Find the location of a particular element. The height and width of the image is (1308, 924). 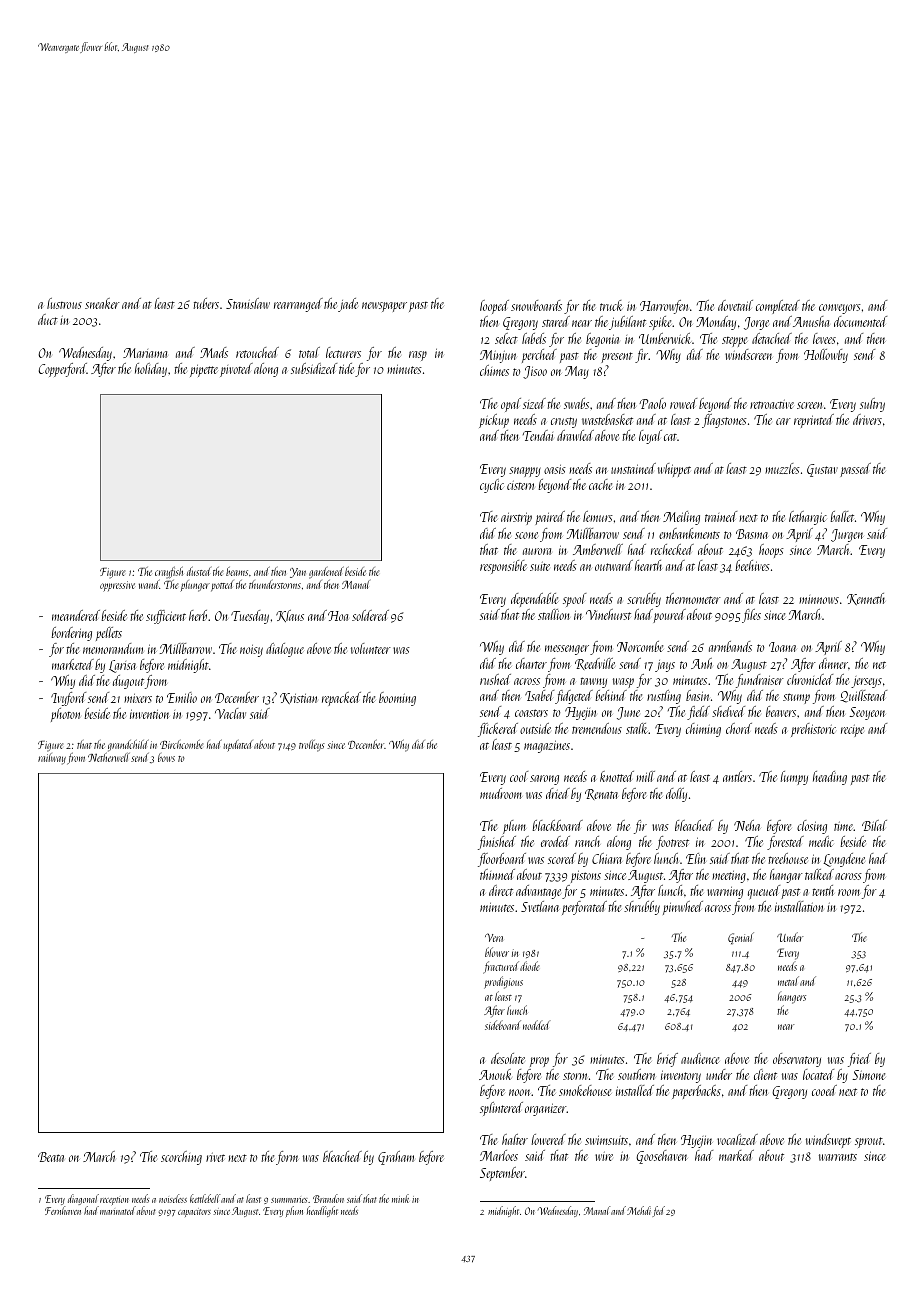

pickup is located at coordinates (494, 421).
